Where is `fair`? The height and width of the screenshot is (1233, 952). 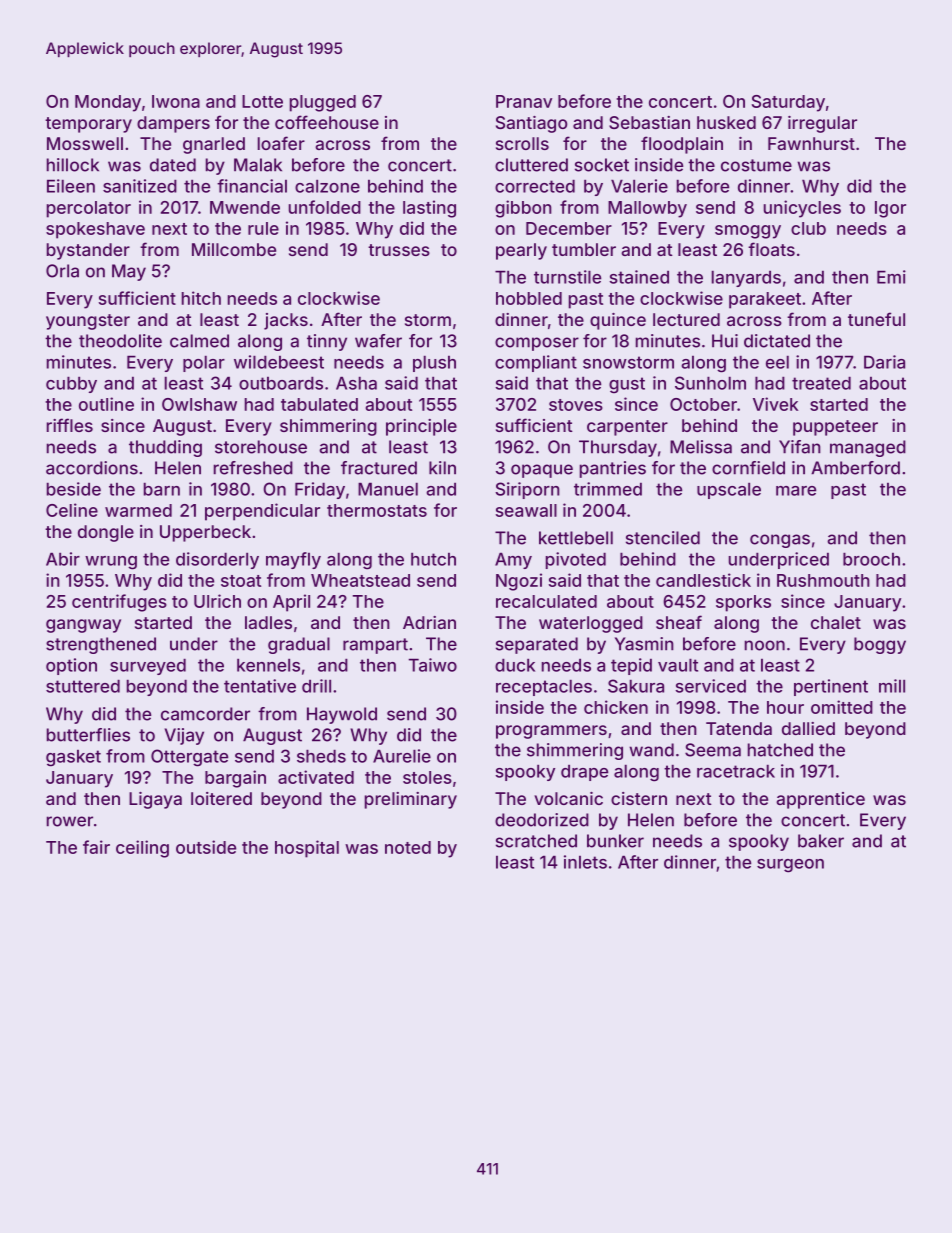 fair is located at coordinates (96, 847).
